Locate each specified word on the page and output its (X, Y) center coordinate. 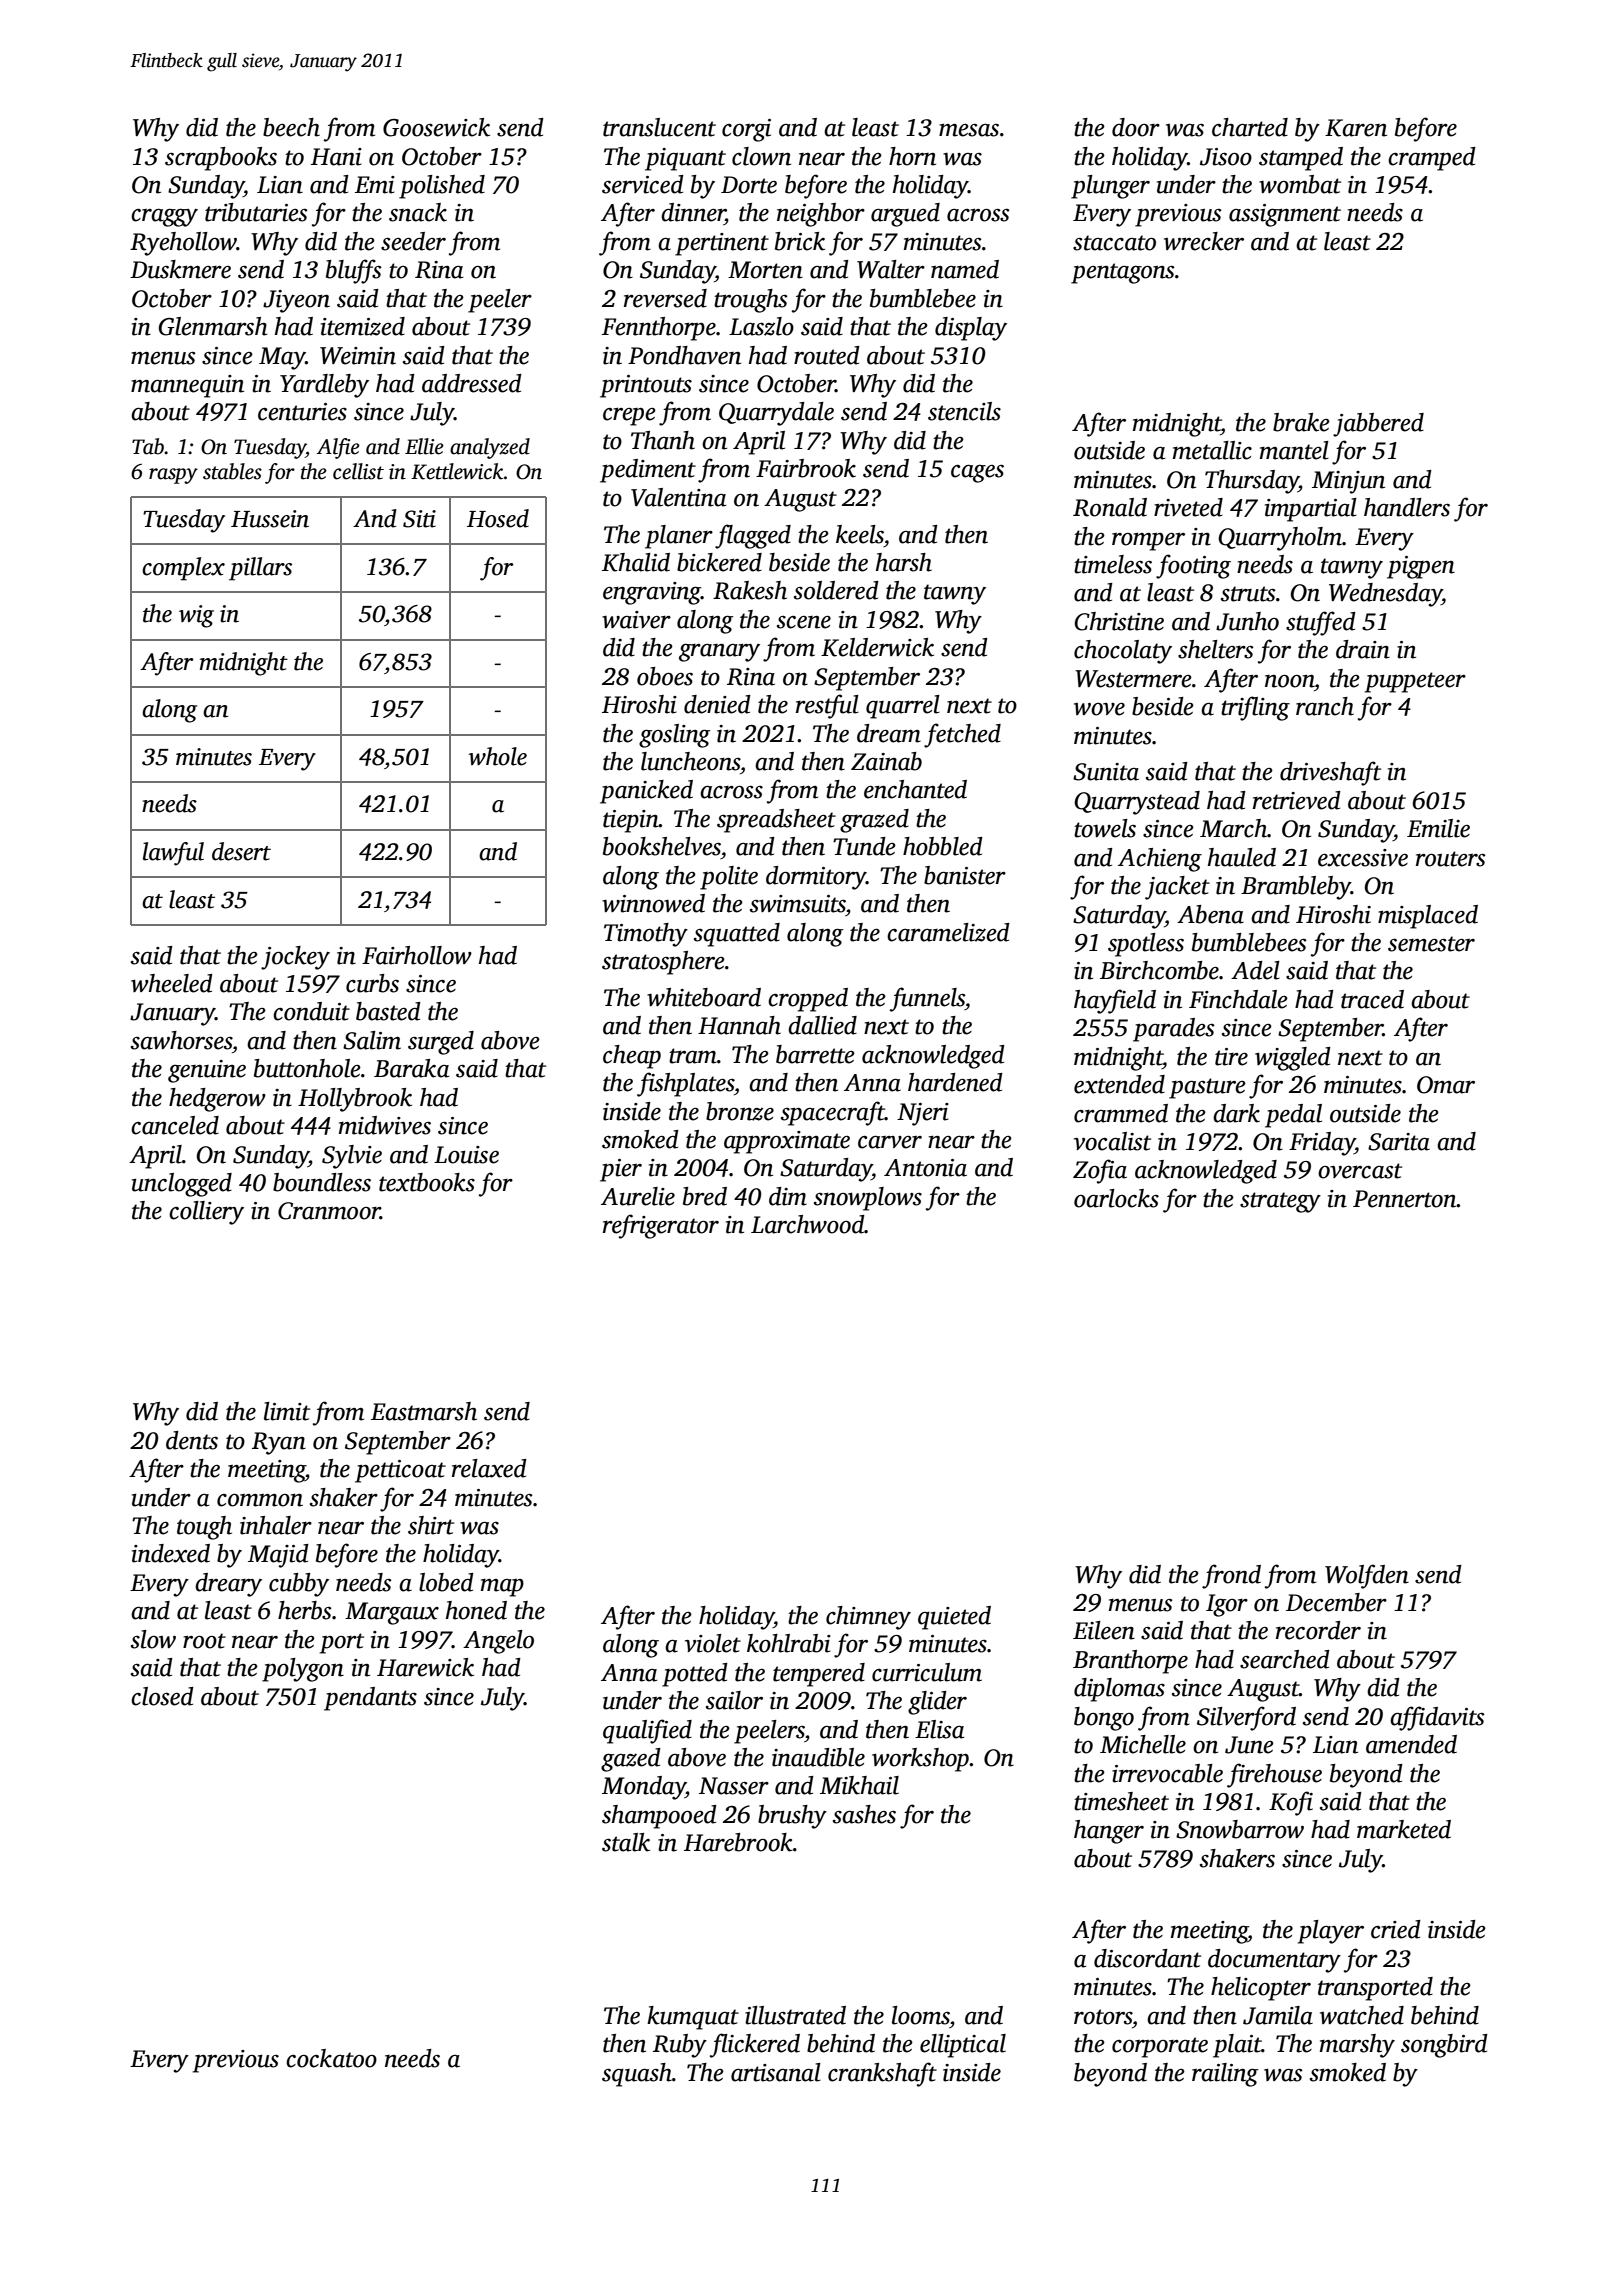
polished (442, 187)
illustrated (795, 2015)
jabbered (1378, 425)
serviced (643, 184)
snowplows (868, 1199)
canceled (175, 1125)
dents (192, 1440)
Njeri (923, 1114)
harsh (904, 562)
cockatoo (331, 2058)
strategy (1280, 1202)
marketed (1404, 1829)
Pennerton (1405, 1199)
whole (498, 756)
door (1136, 127)
